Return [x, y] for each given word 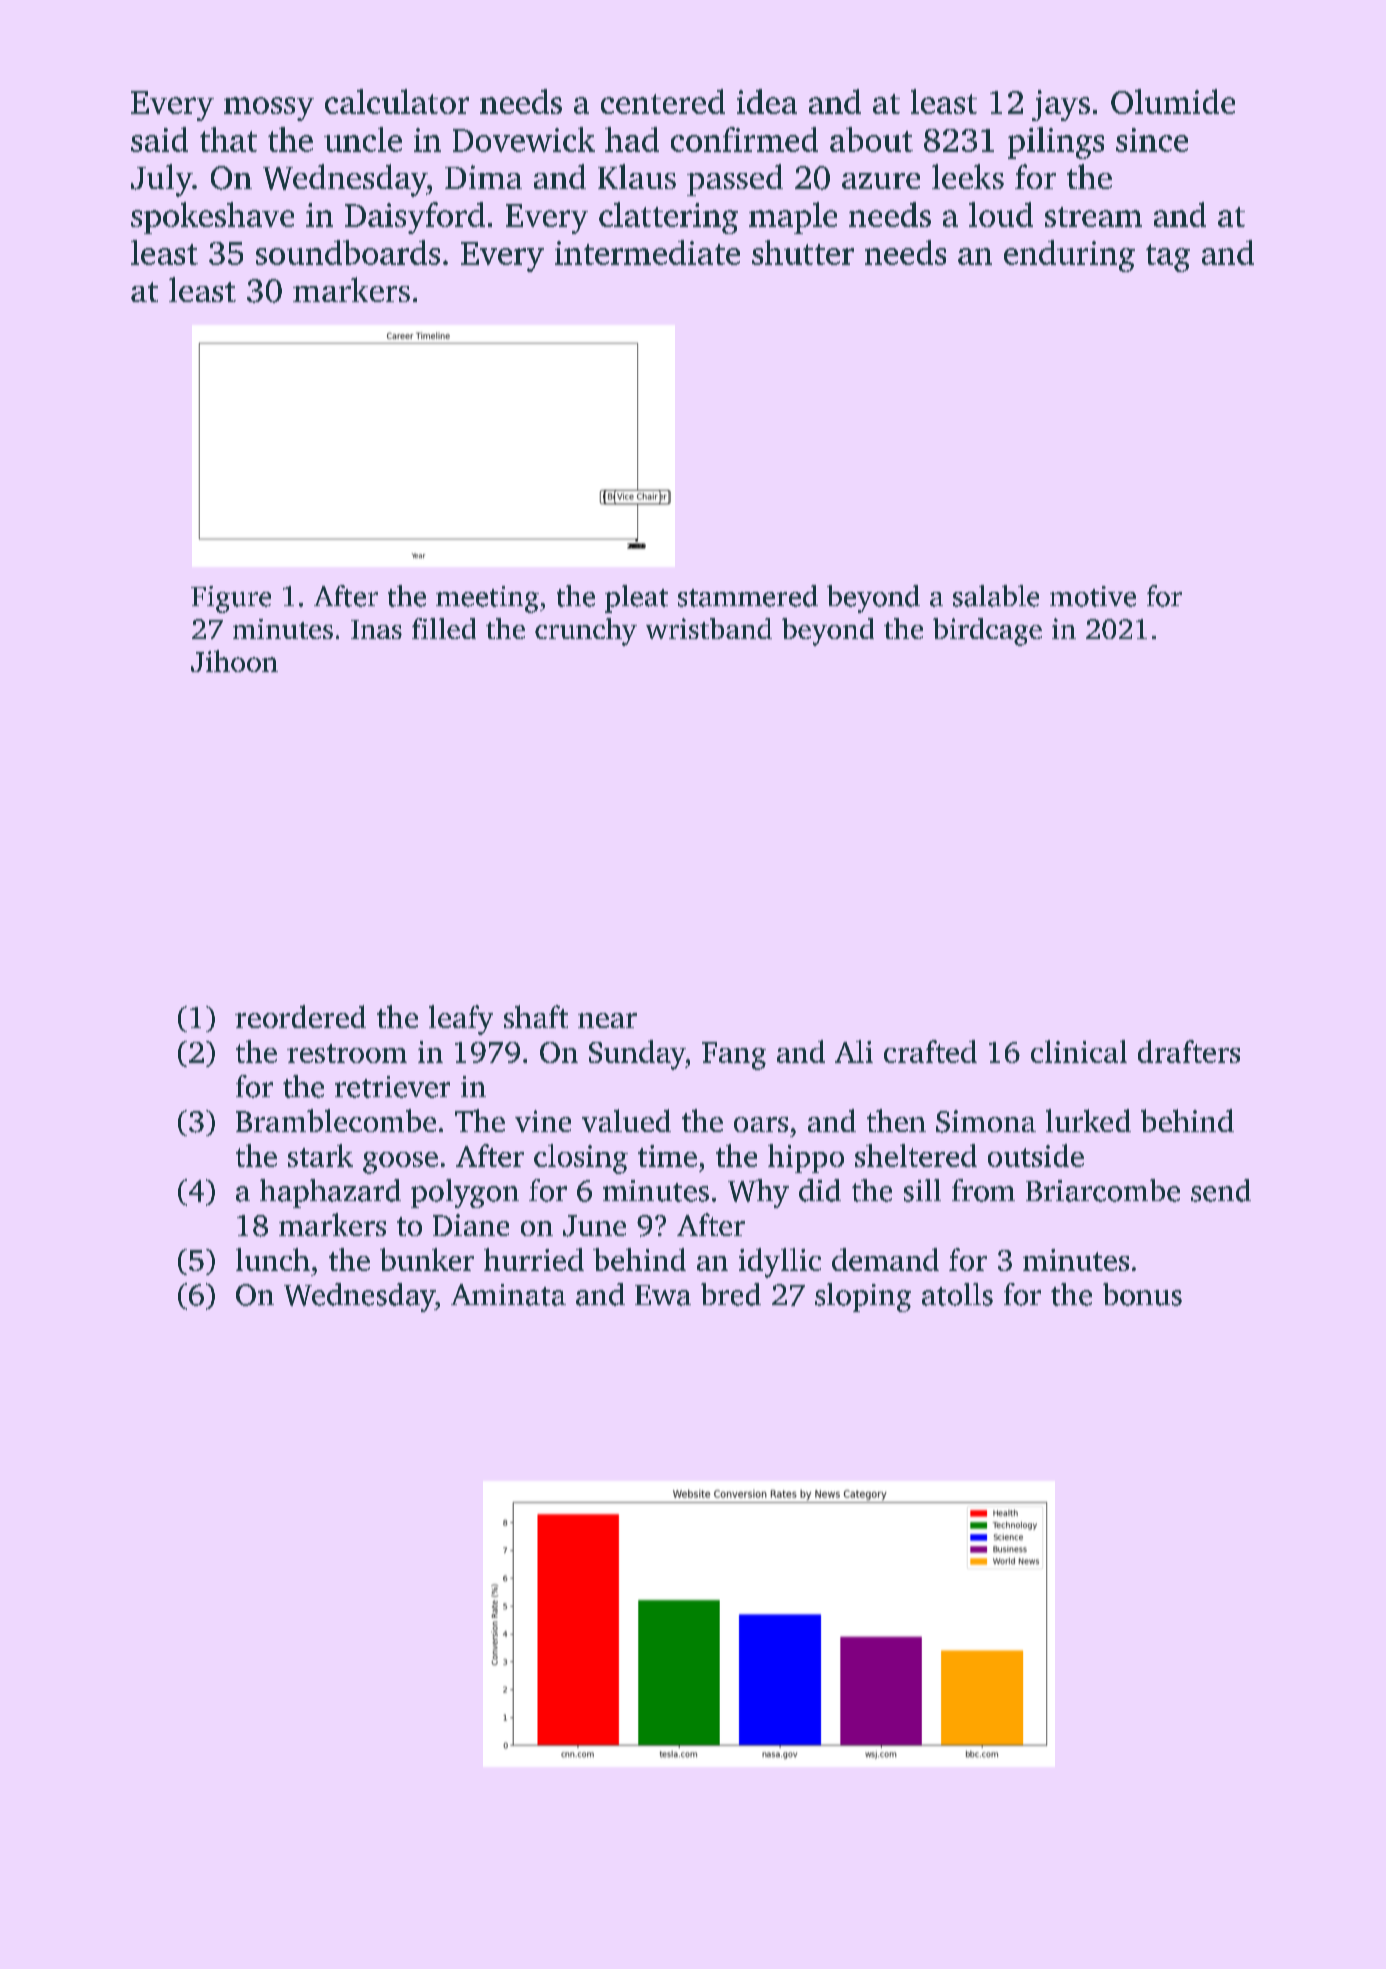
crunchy [586, 632]
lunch [273, 1259]
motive [1093, 596]
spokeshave [212, 218]
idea [767, 101]
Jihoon [234, 661]
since [1152, 140]
